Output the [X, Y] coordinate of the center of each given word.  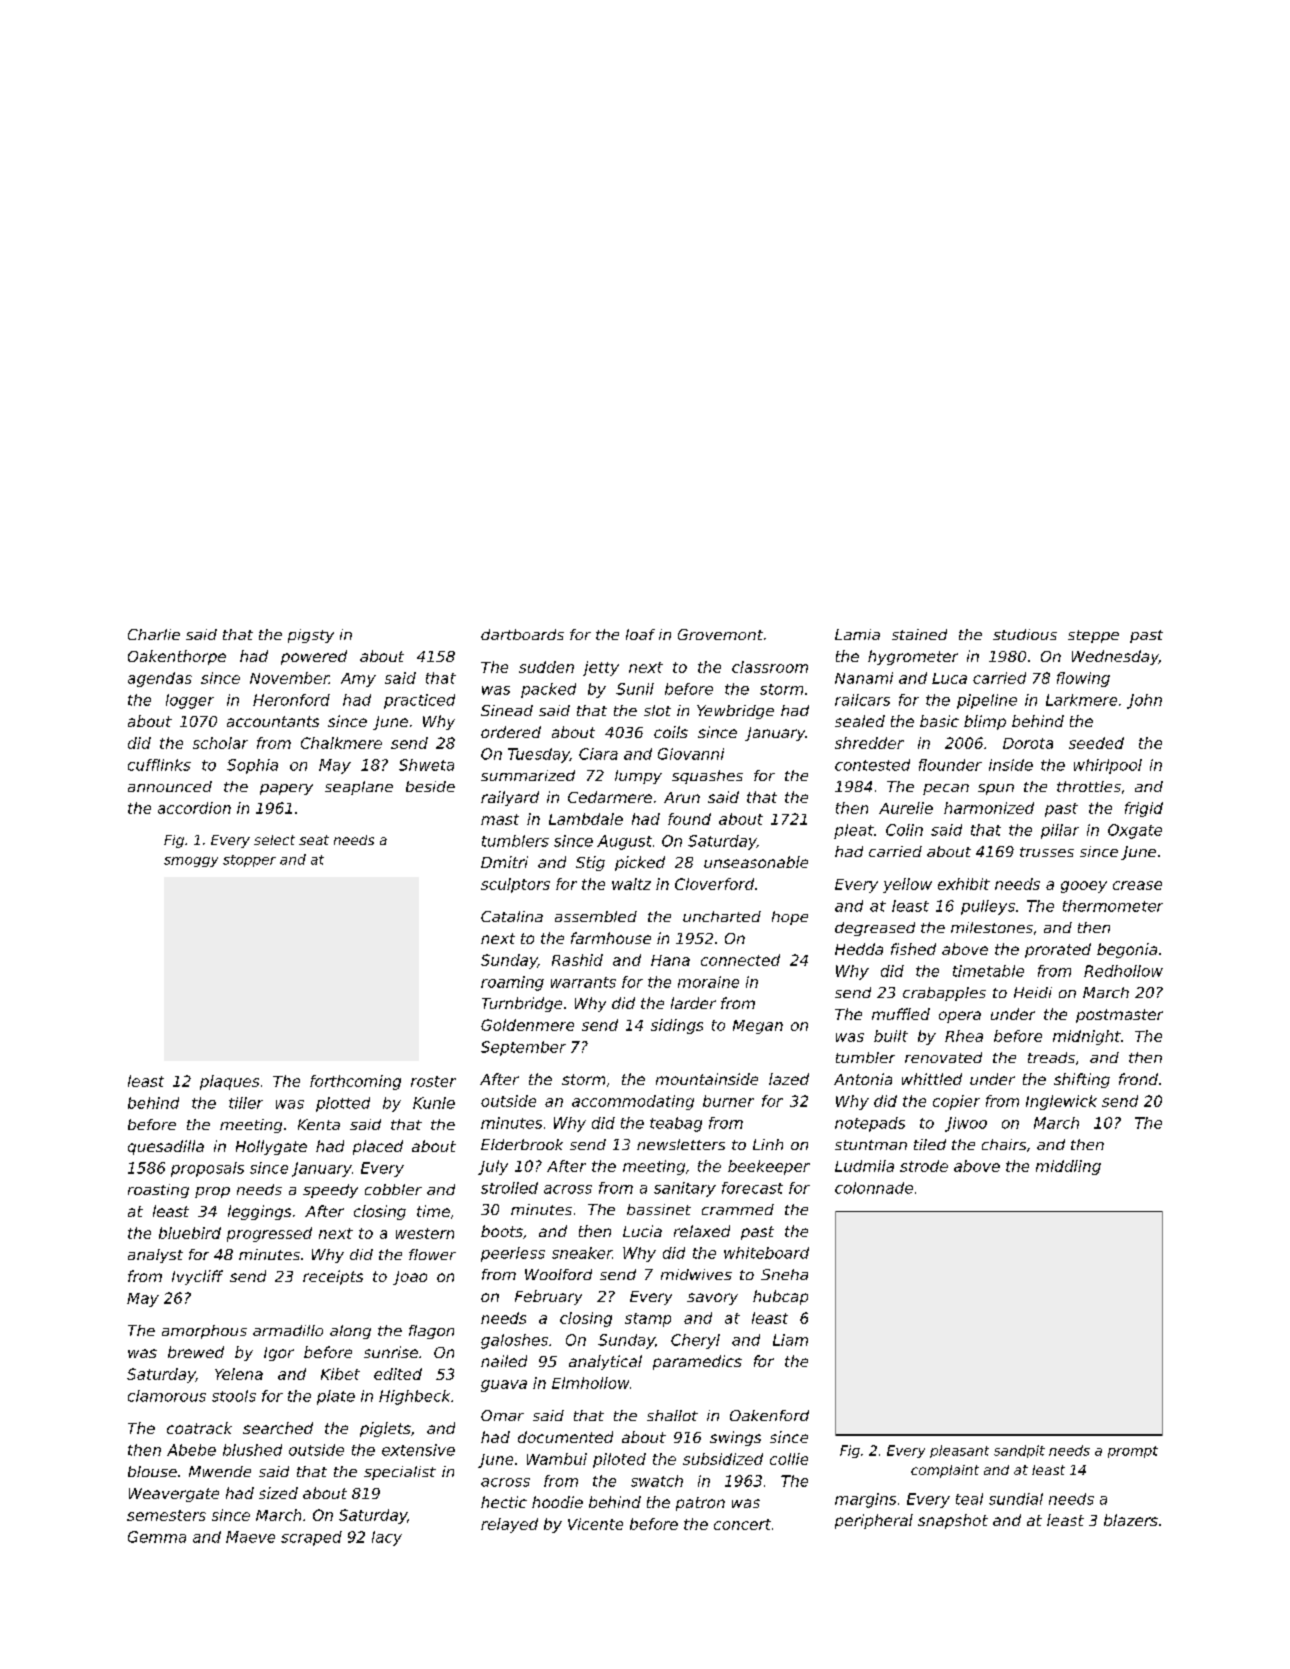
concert [742, 1524]
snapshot [953, 1521]
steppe [1093, 636]
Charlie [154, 634]
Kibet [340, 1374]
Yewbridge [735, 712]
